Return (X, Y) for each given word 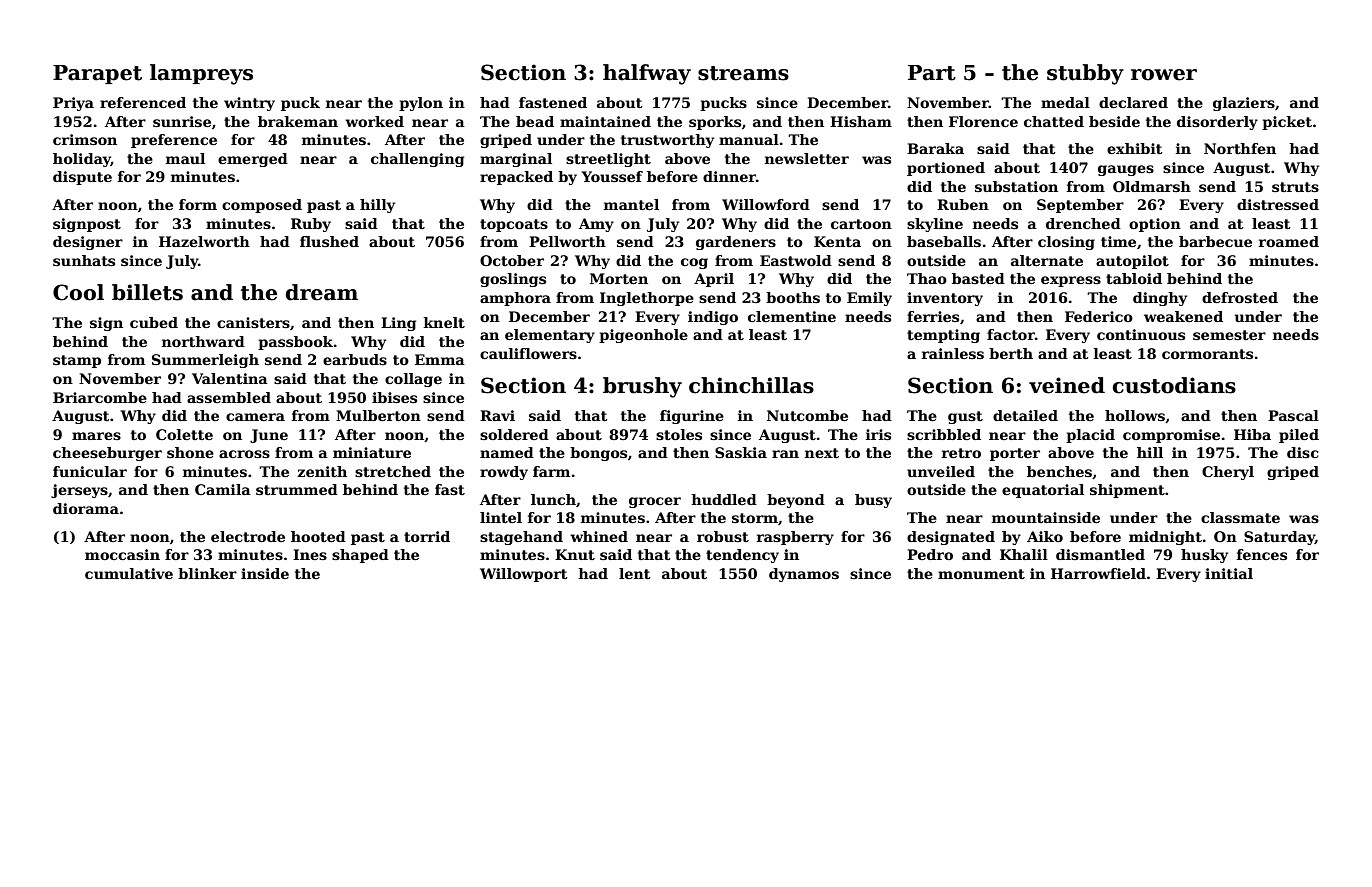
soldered (514, 434)
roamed (1289, 241)
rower (1164, 75)
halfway (647, 74)
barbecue (1215, 241)
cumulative (129, 573)
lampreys (201, 74)
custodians (1174, 385)
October (512, 260)
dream (322, 292)
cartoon (861, 224)
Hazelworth (204, 241)
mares (96, 436)
